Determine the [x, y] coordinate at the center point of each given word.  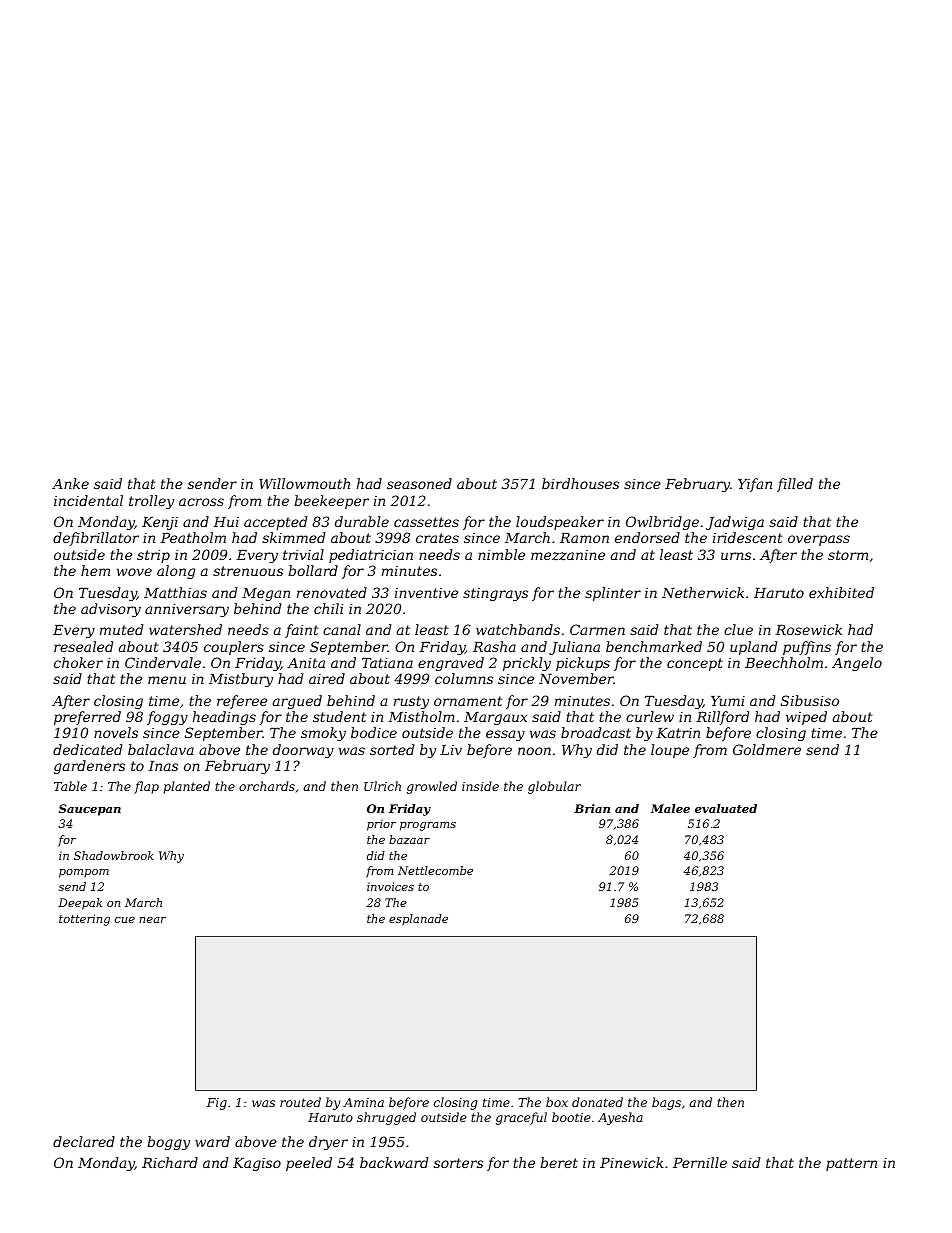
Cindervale [163, 662]
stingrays [495, 594]
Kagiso [257, 1164]
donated [597, 1102]
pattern [851, 1164]
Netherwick [703, 592]
